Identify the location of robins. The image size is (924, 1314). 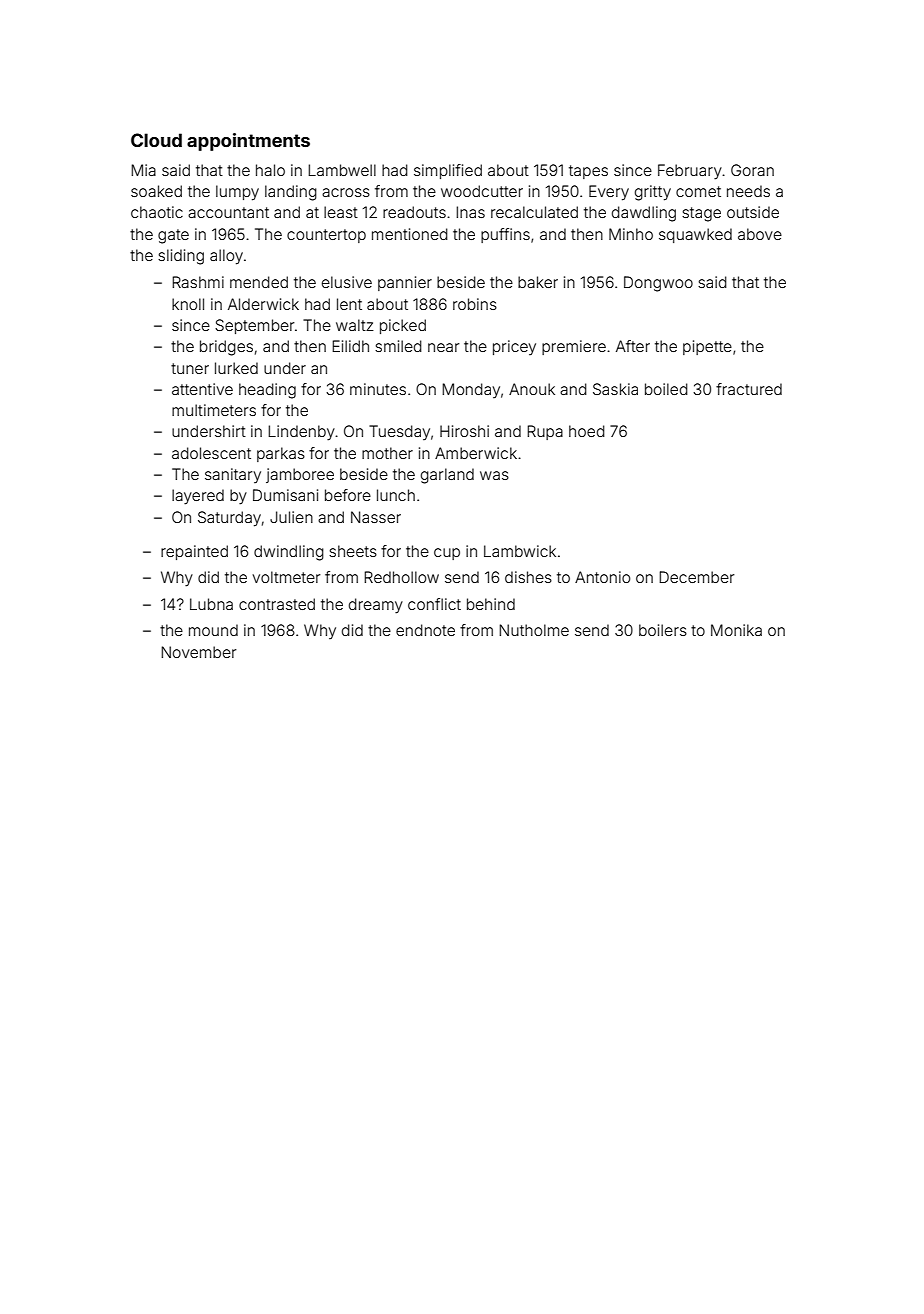
(475, 304).
